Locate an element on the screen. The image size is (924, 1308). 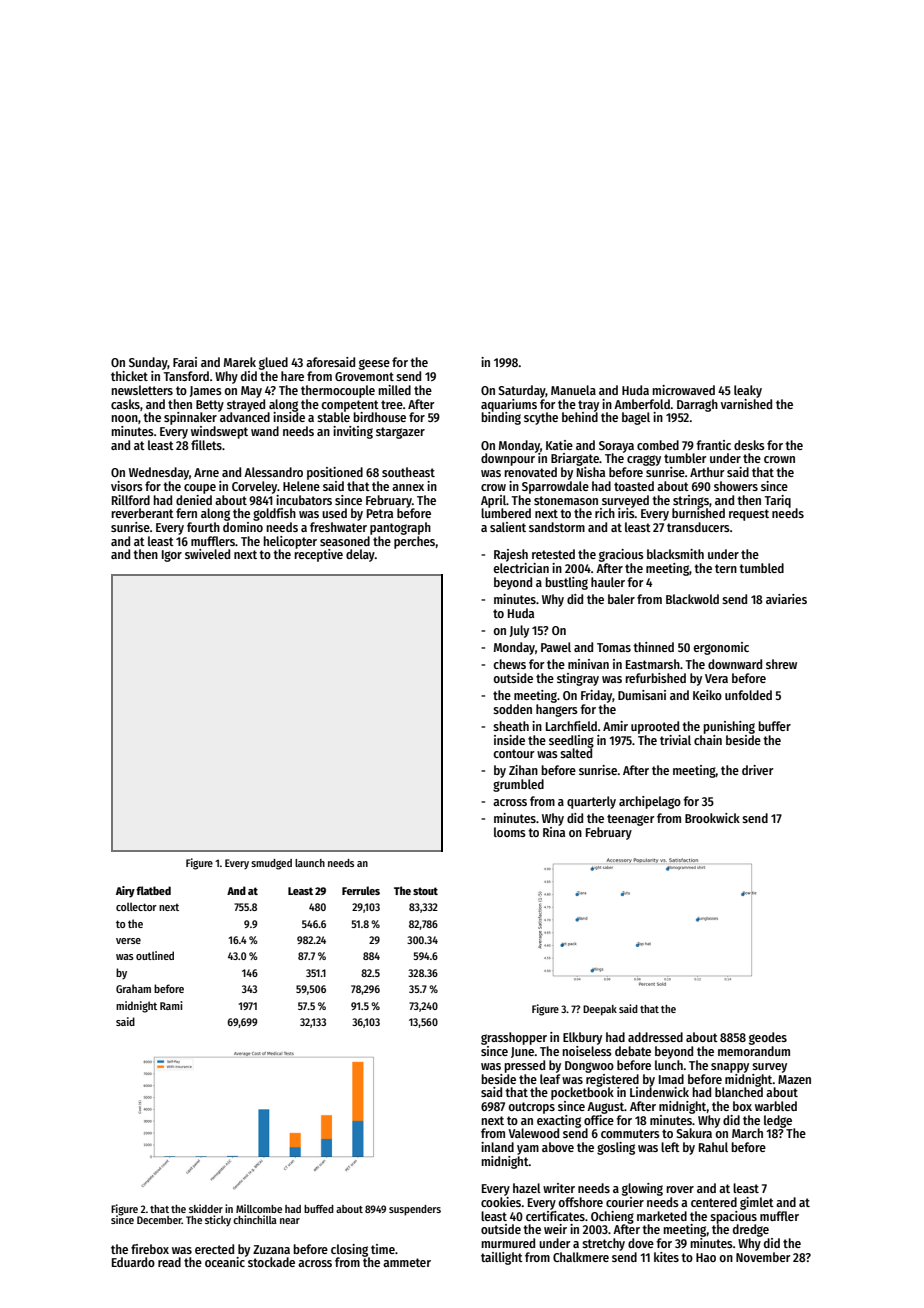
aviaries is located at coordinates (786, 599).
